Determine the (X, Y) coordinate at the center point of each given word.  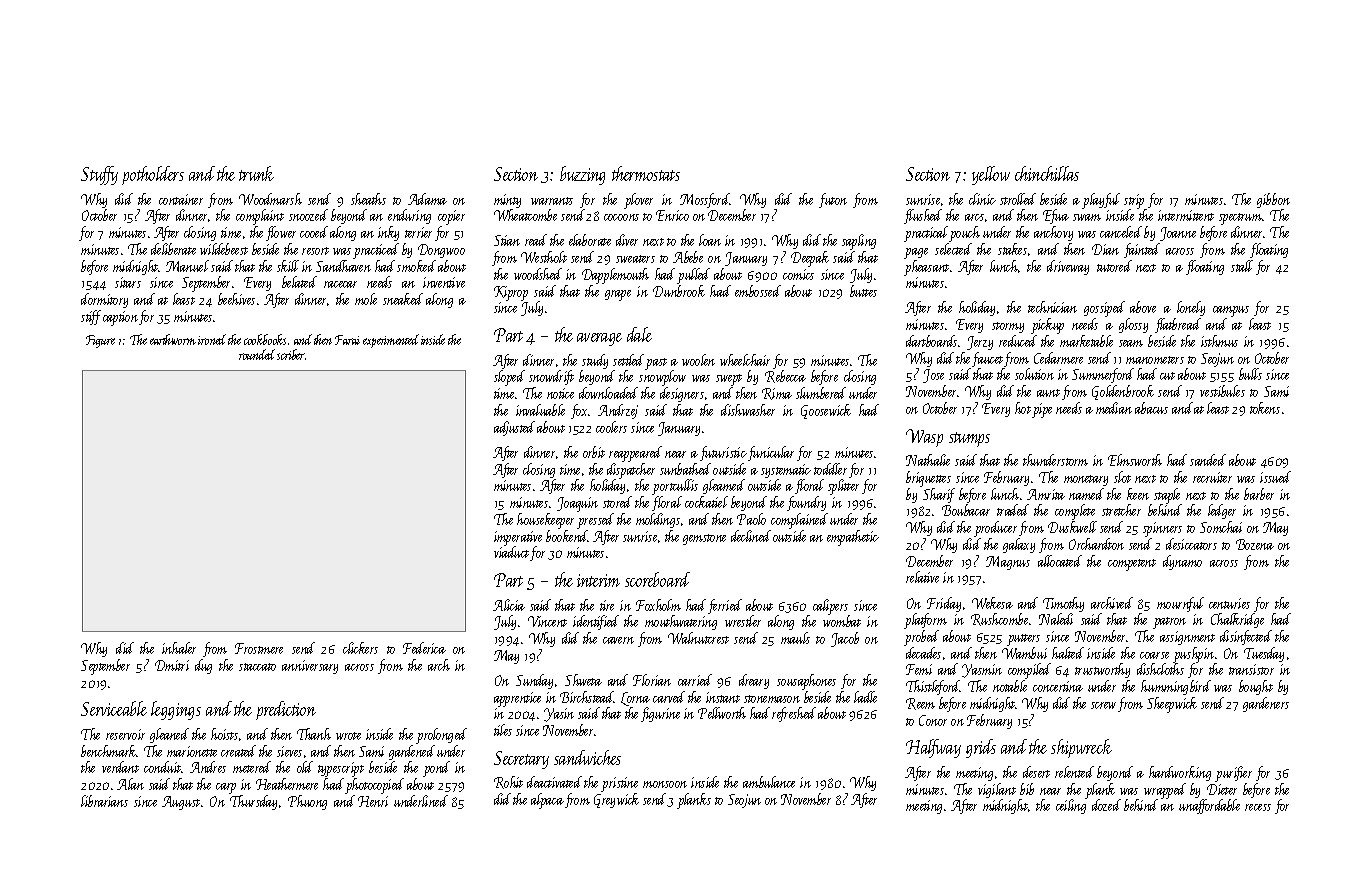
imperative (518, 538)
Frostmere (259, 648)
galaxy (1019, 545)
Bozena (1255, 544)
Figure (100, 341)
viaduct (511, 552)
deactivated (554, 782)
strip (1134, 201)
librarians (104, 801)
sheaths (368, 199)
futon (833, 200)
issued (1275, 477)
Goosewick (826, 411)
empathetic (853, 538)
